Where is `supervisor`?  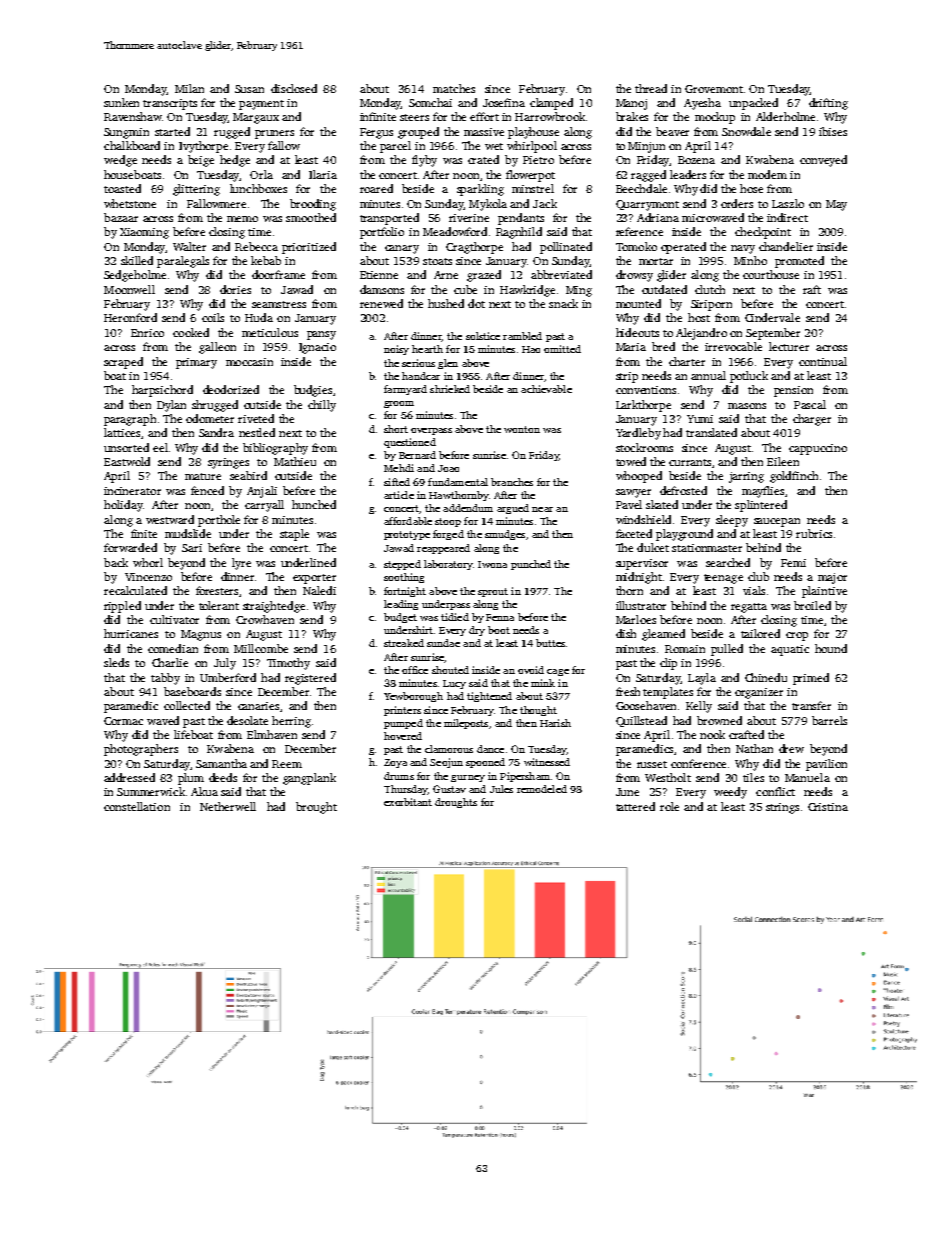
supervisor is located at coordinates (642, 564).
